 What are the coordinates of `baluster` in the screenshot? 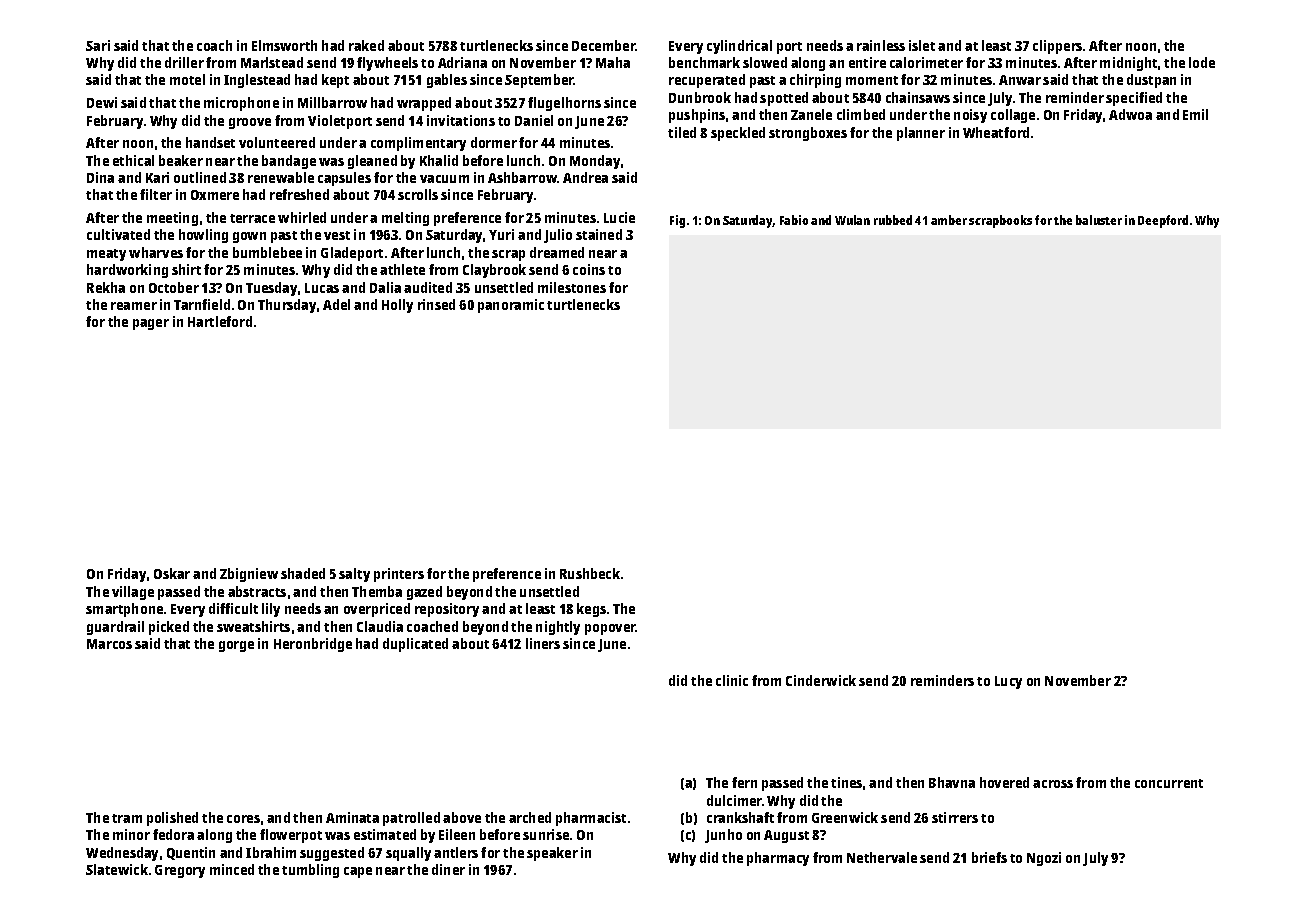 It's located at (1099, 220).
